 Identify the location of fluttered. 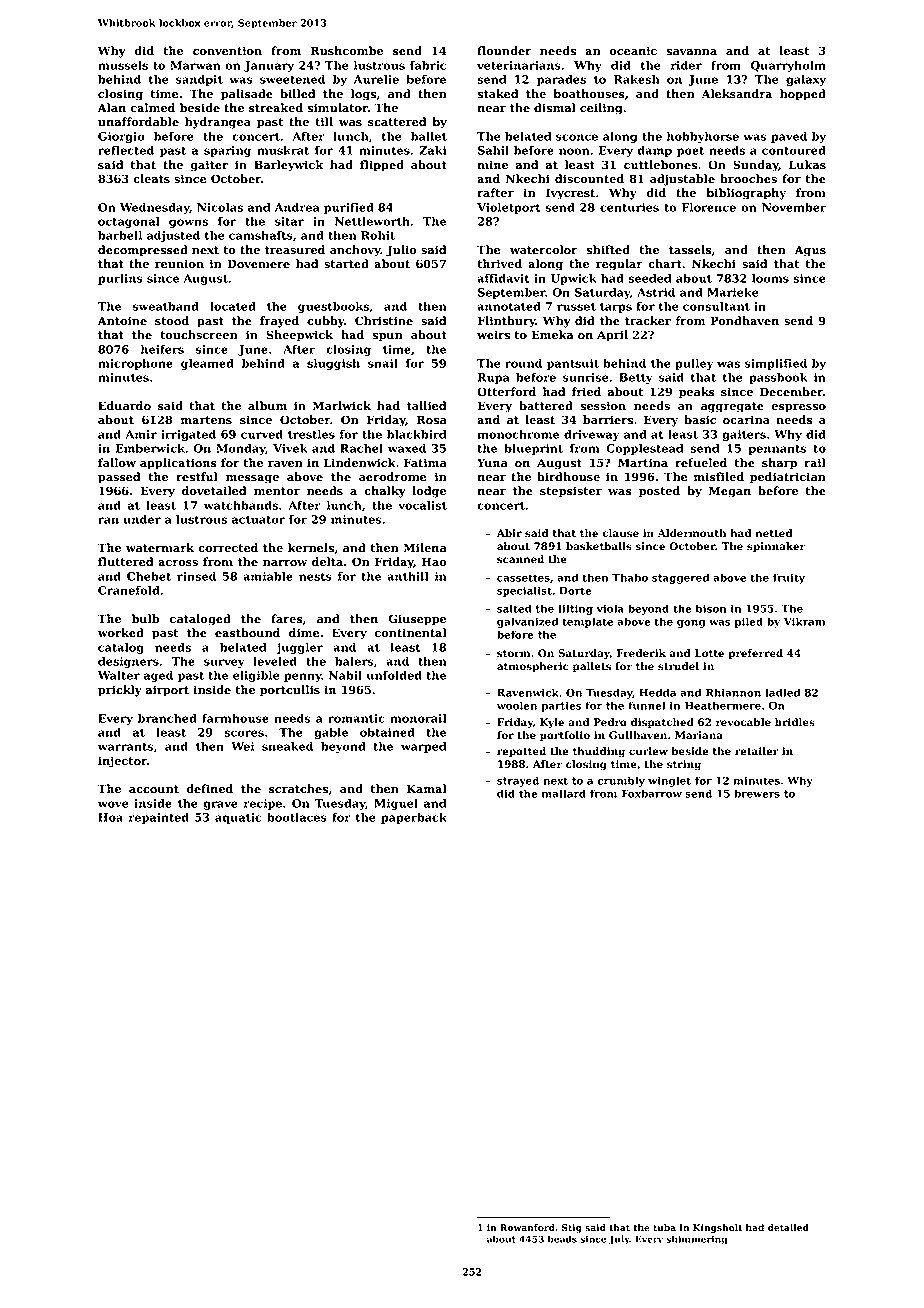
(126, 562).
